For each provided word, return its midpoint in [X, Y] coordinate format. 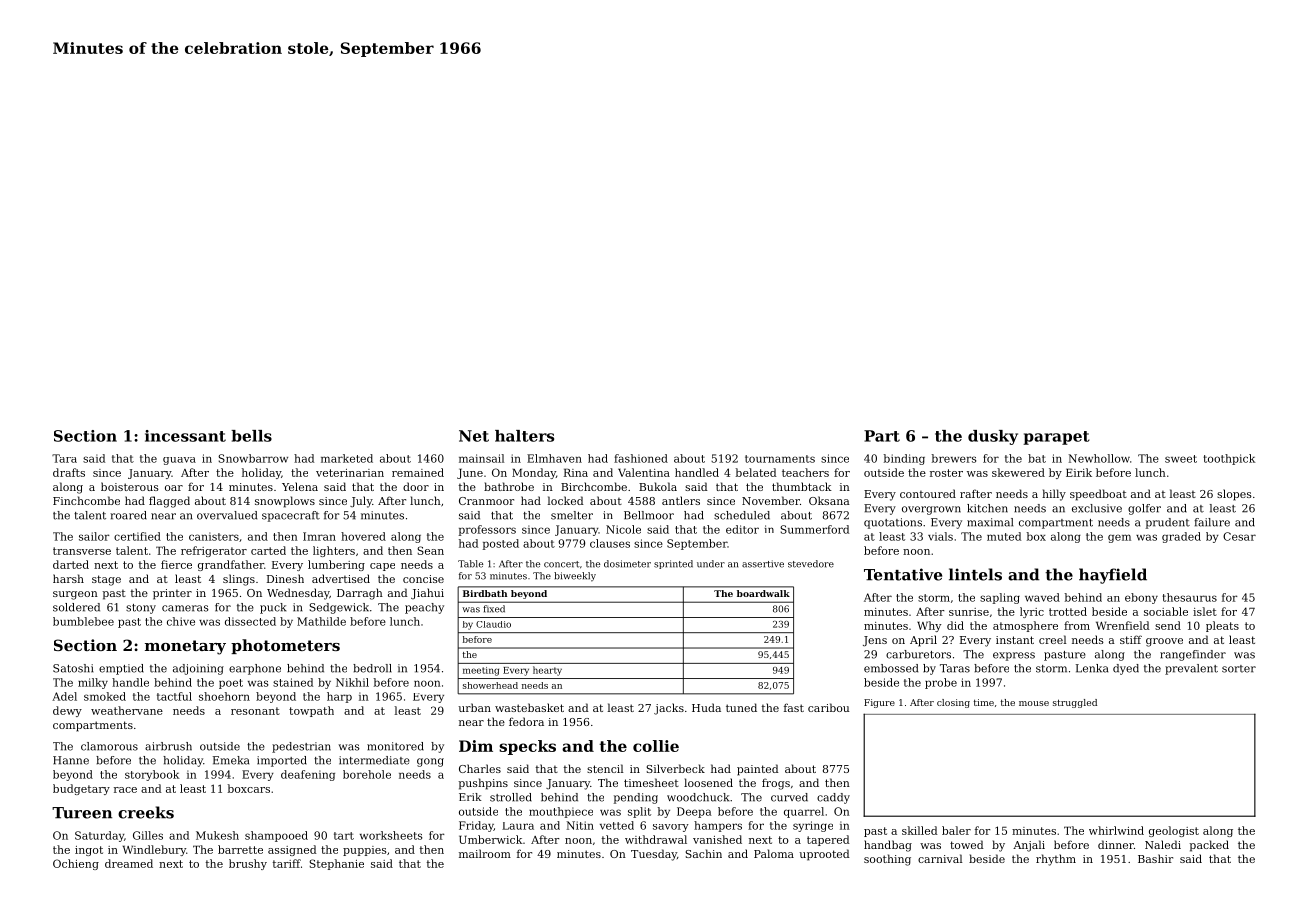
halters [524, 436]
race [125, 790]
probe [941, 683]
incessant [185, 436]
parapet [1056, 438]
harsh [68, 578]
